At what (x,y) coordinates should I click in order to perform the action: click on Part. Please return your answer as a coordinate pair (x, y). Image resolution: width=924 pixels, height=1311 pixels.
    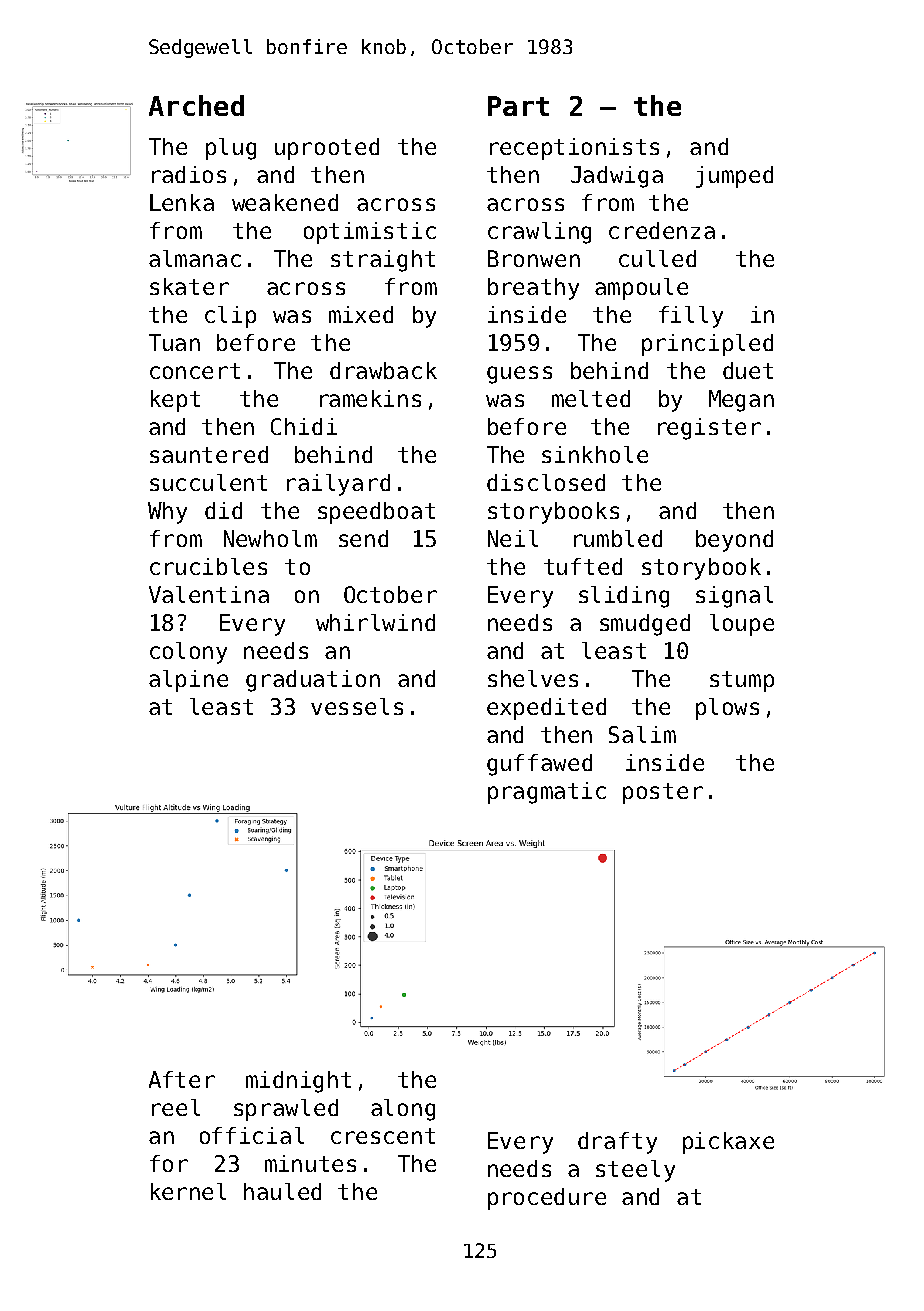
    Looking at the image, I should click on (518, 106).
